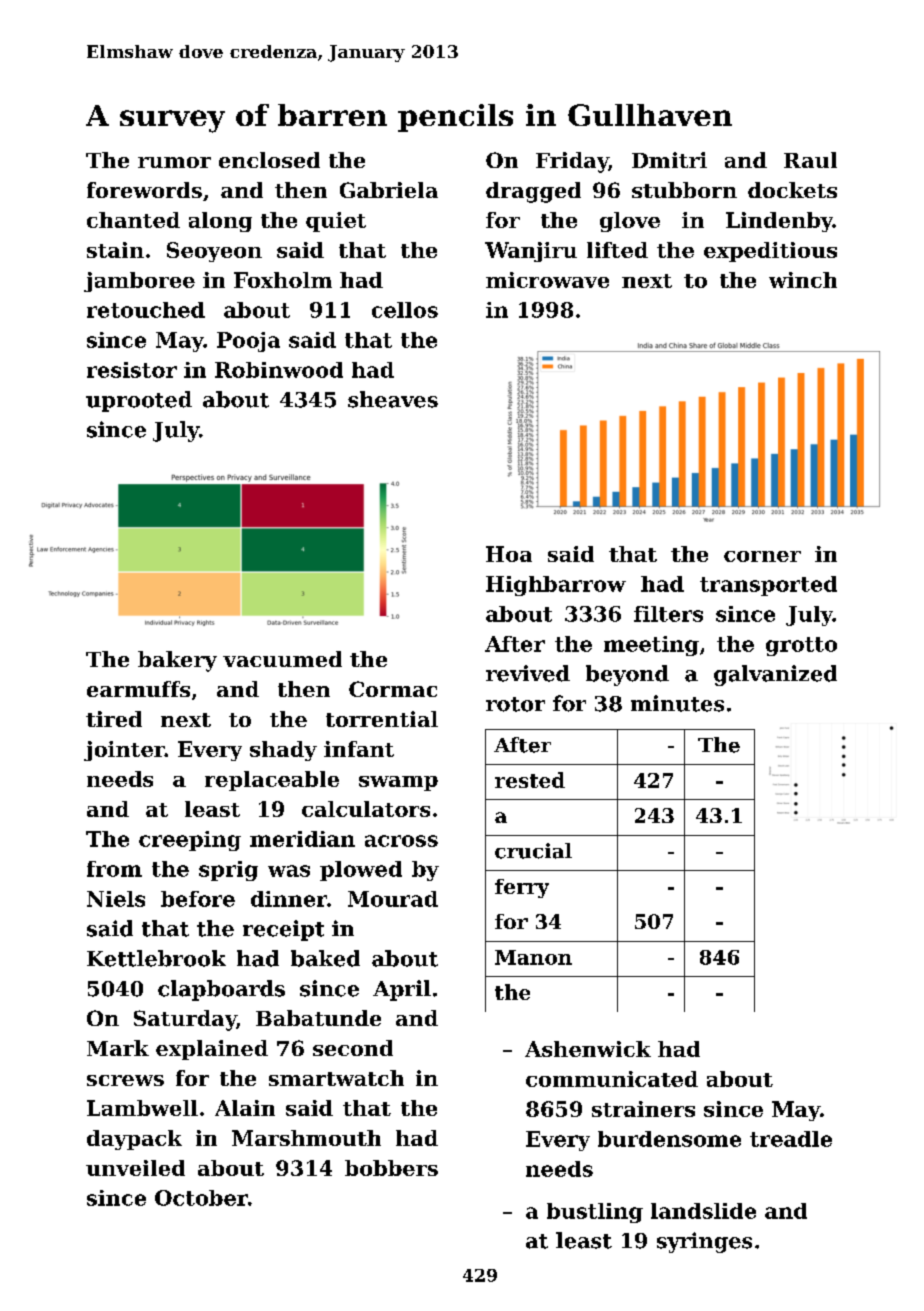 The height and width of the screenshot is (1311, 924). What do you see at coordinates (533, 192) in the screenshot?
I see `dragged` at bounding box center [533, 192].
